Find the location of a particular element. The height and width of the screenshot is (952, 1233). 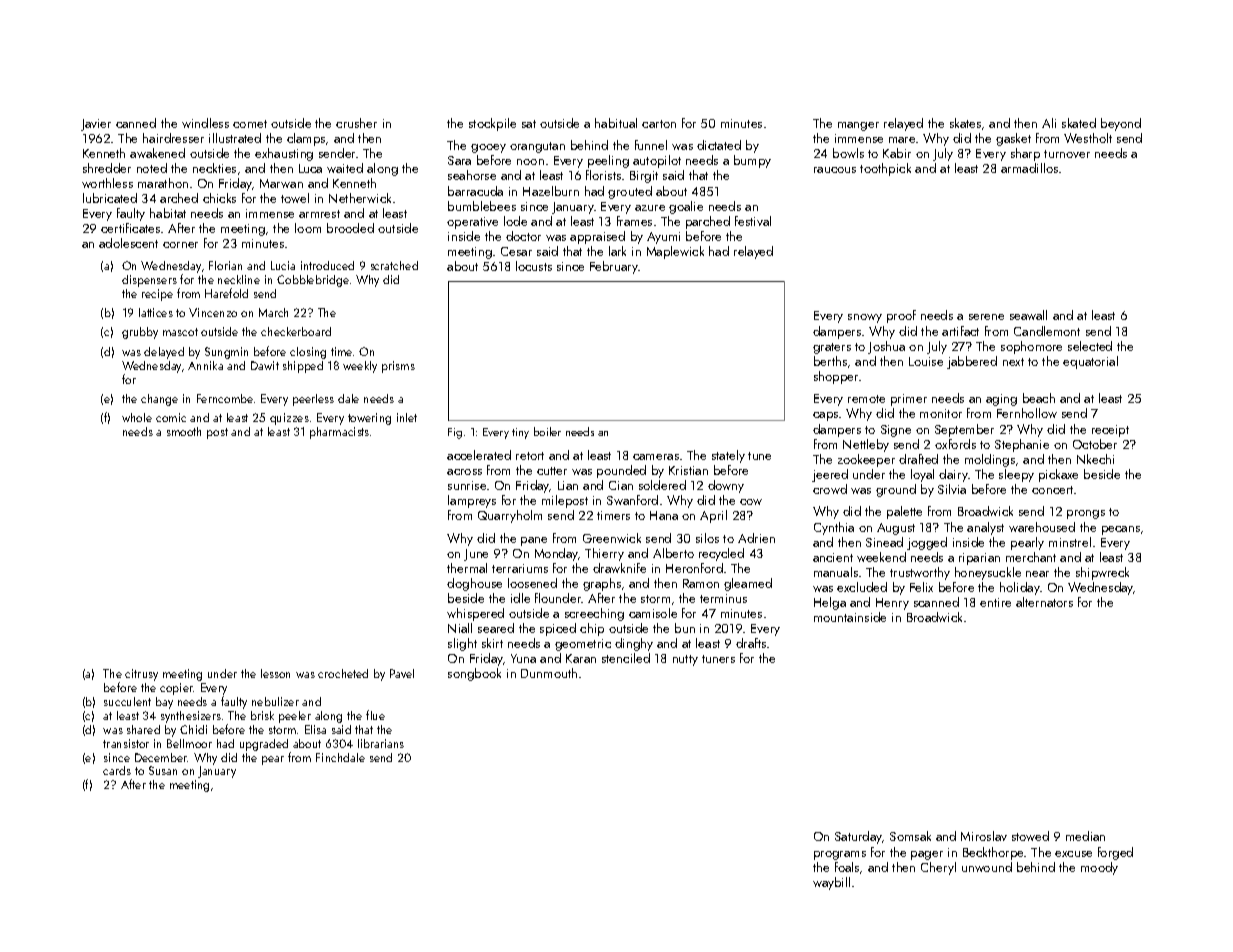

boiler is located at coordinates (547, 431).
